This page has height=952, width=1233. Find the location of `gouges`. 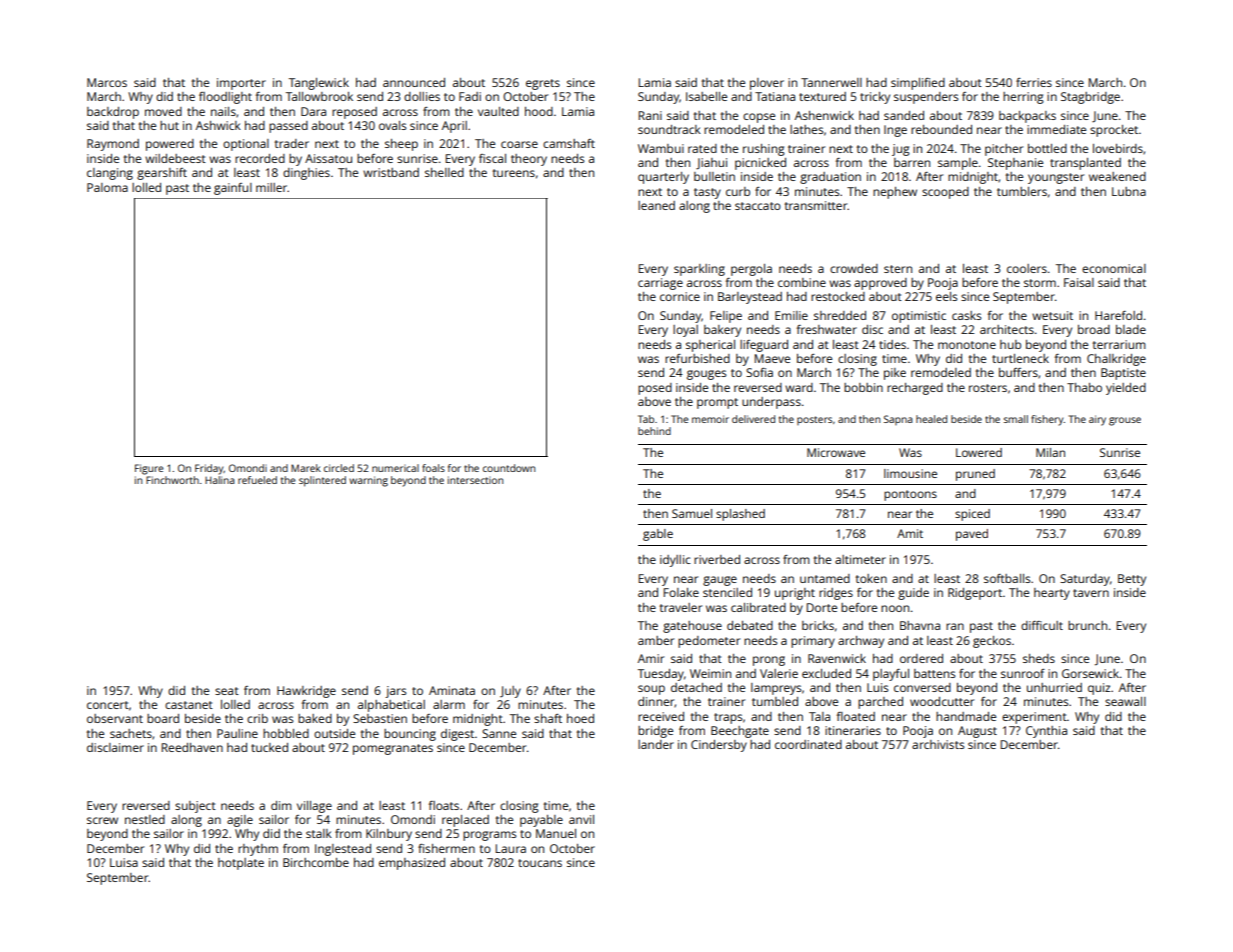

gouges is located at coordinates (706, 375).
